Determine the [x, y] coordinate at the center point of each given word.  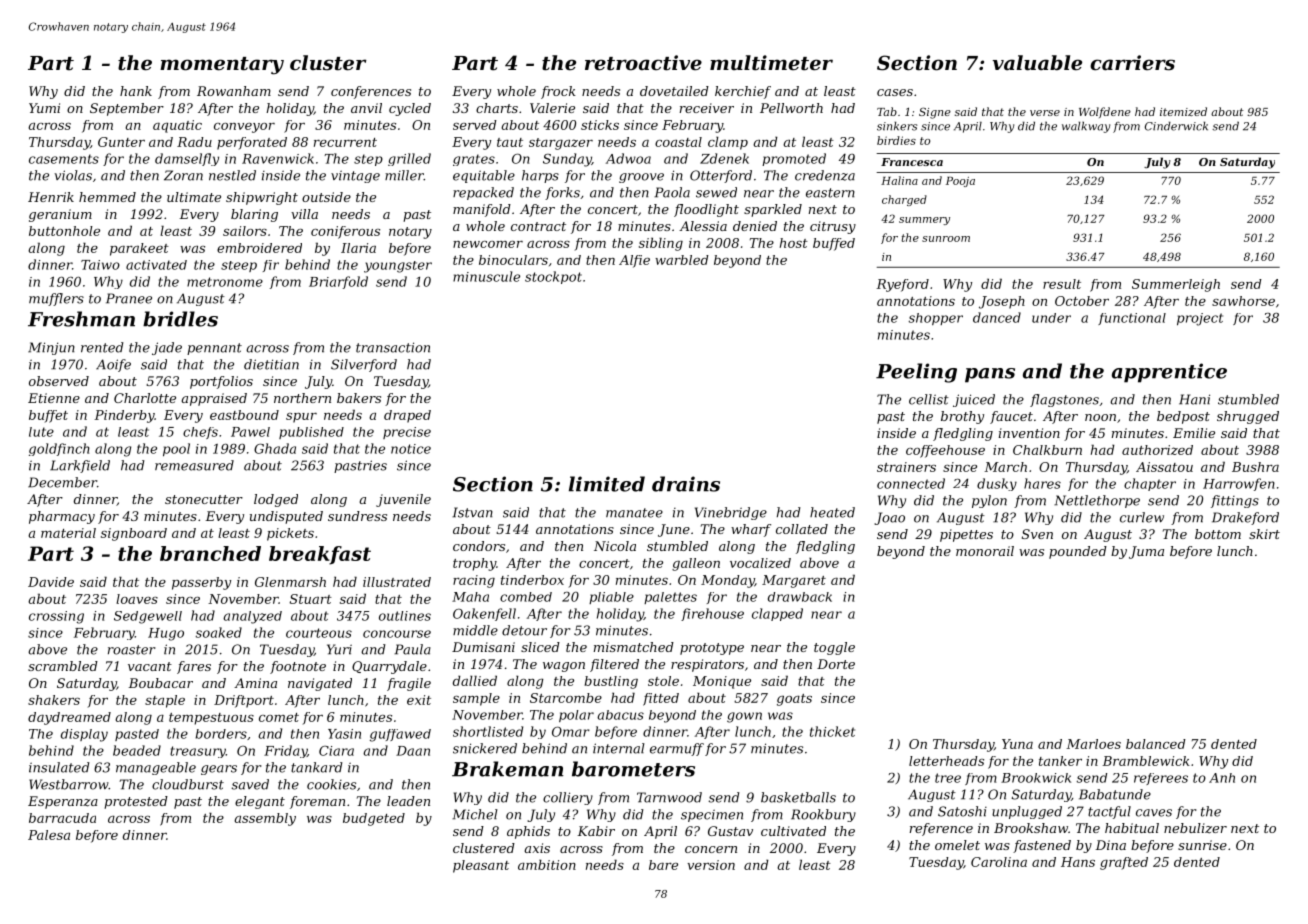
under [1051, 318]
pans [990, 375]
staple [165, 701]
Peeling [916, 373]
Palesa [49, 835]
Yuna [1017, 744]
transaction [393, 347]
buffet [48, 416]
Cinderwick [1176, 126]
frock [558, 92]
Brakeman [507, 769]
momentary [222, 66]
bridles [180, 319]
